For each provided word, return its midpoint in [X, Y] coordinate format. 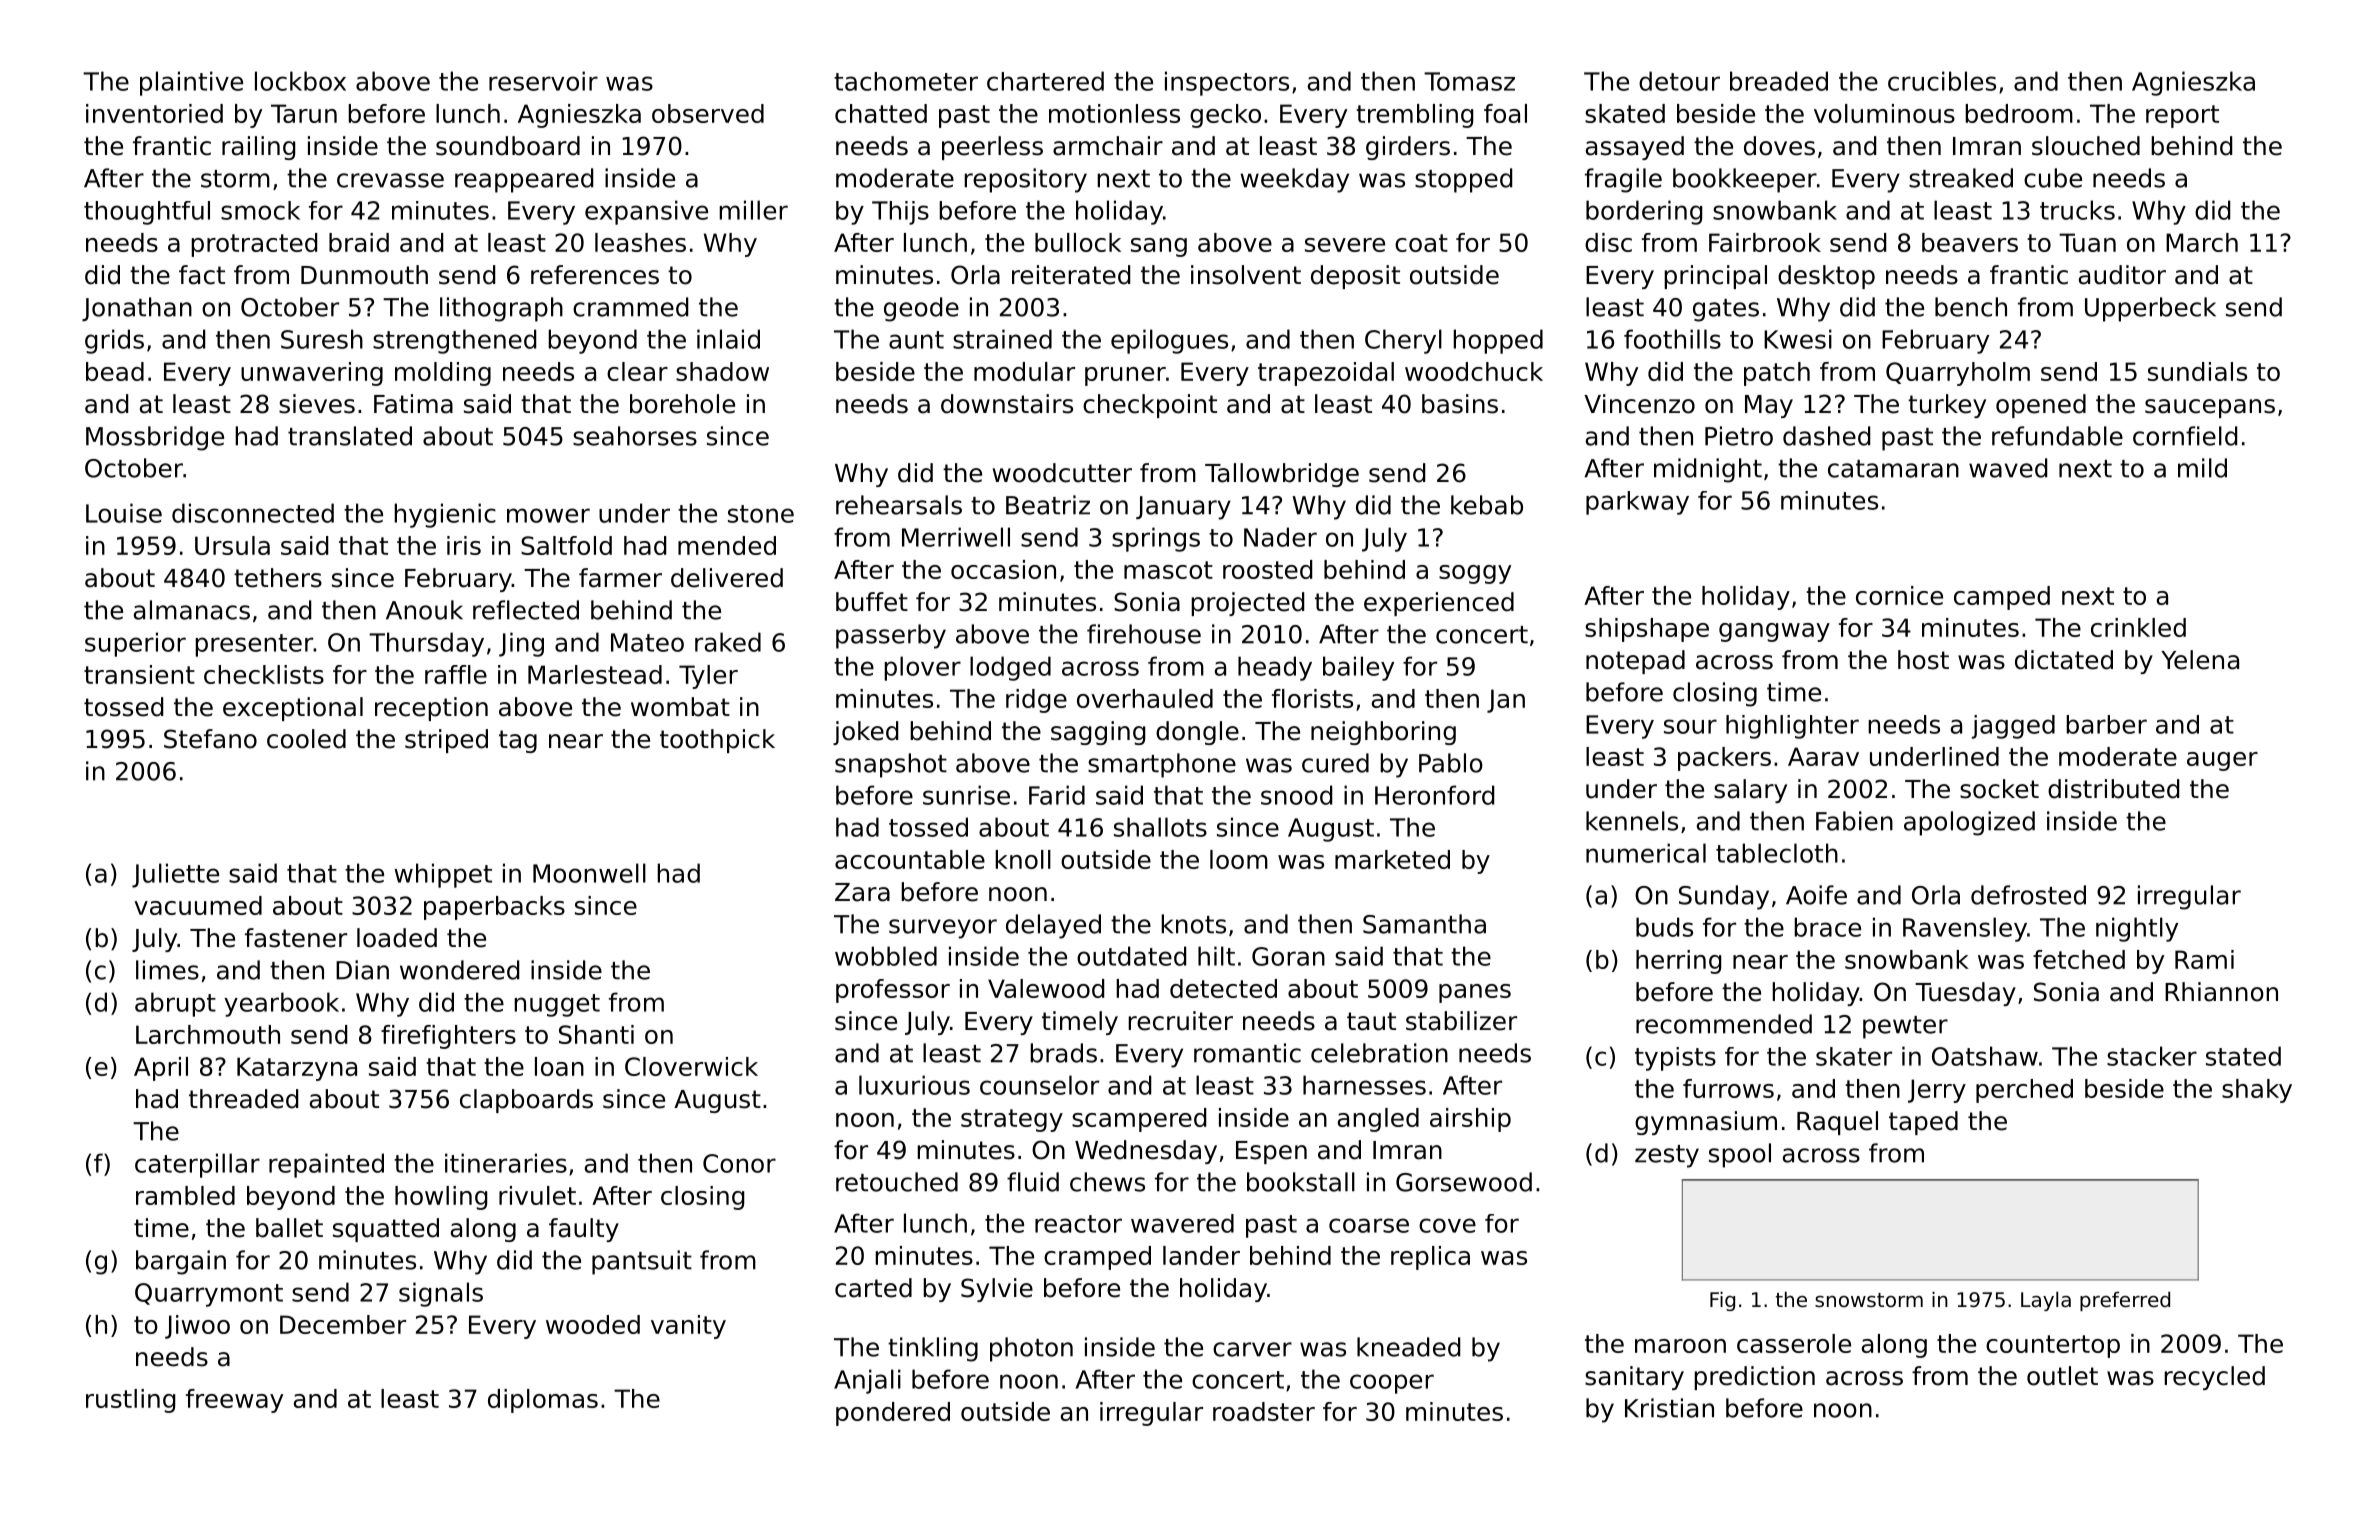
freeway [234, 1401]
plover [922, 668]
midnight [1708, 470]
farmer [620, 578]
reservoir [543, 81]
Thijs [900, 213]
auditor [2122, 275]
